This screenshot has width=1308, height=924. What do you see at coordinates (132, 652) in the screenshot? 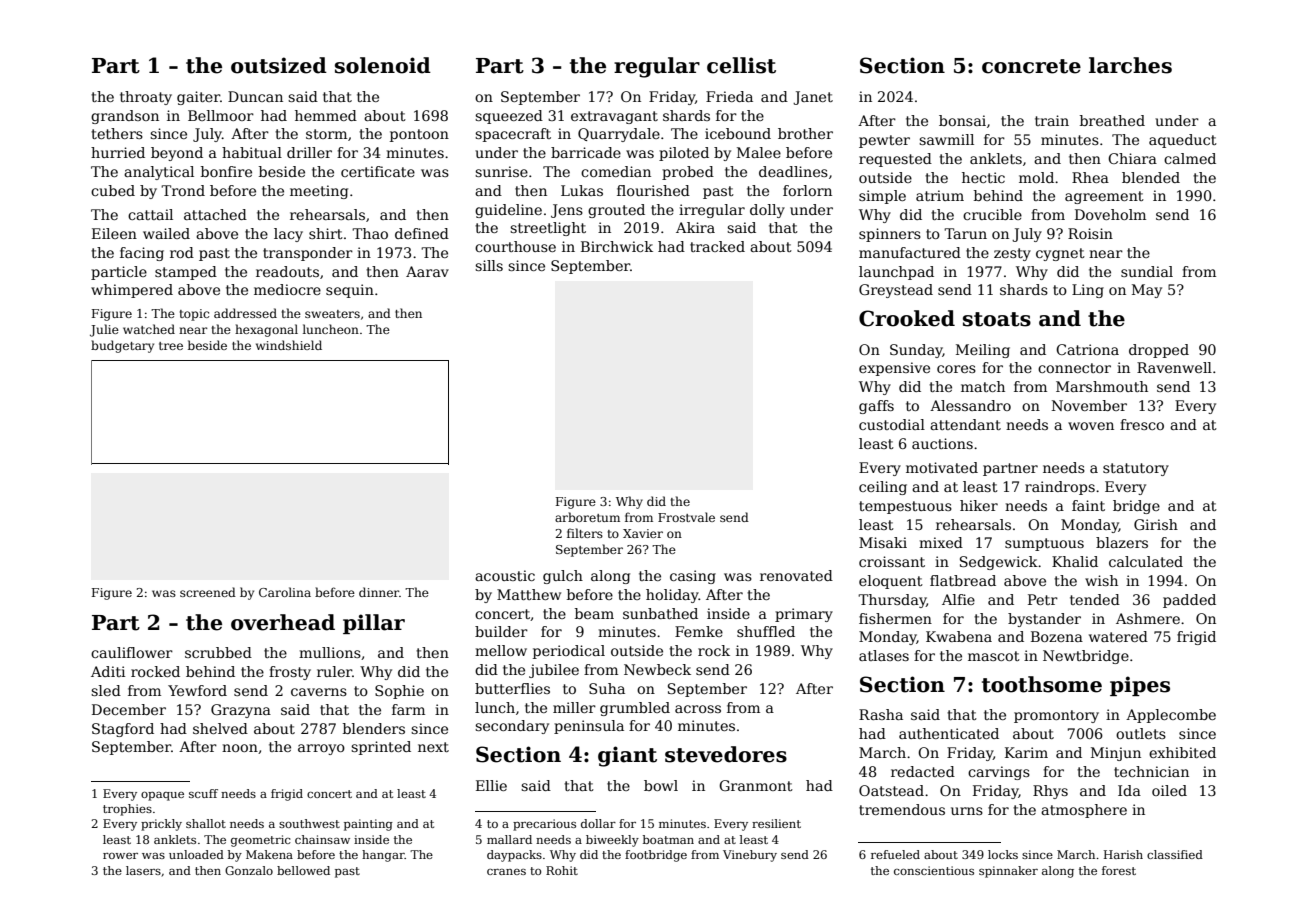
I see `cauliflower` at bounding box center [132, 652].
